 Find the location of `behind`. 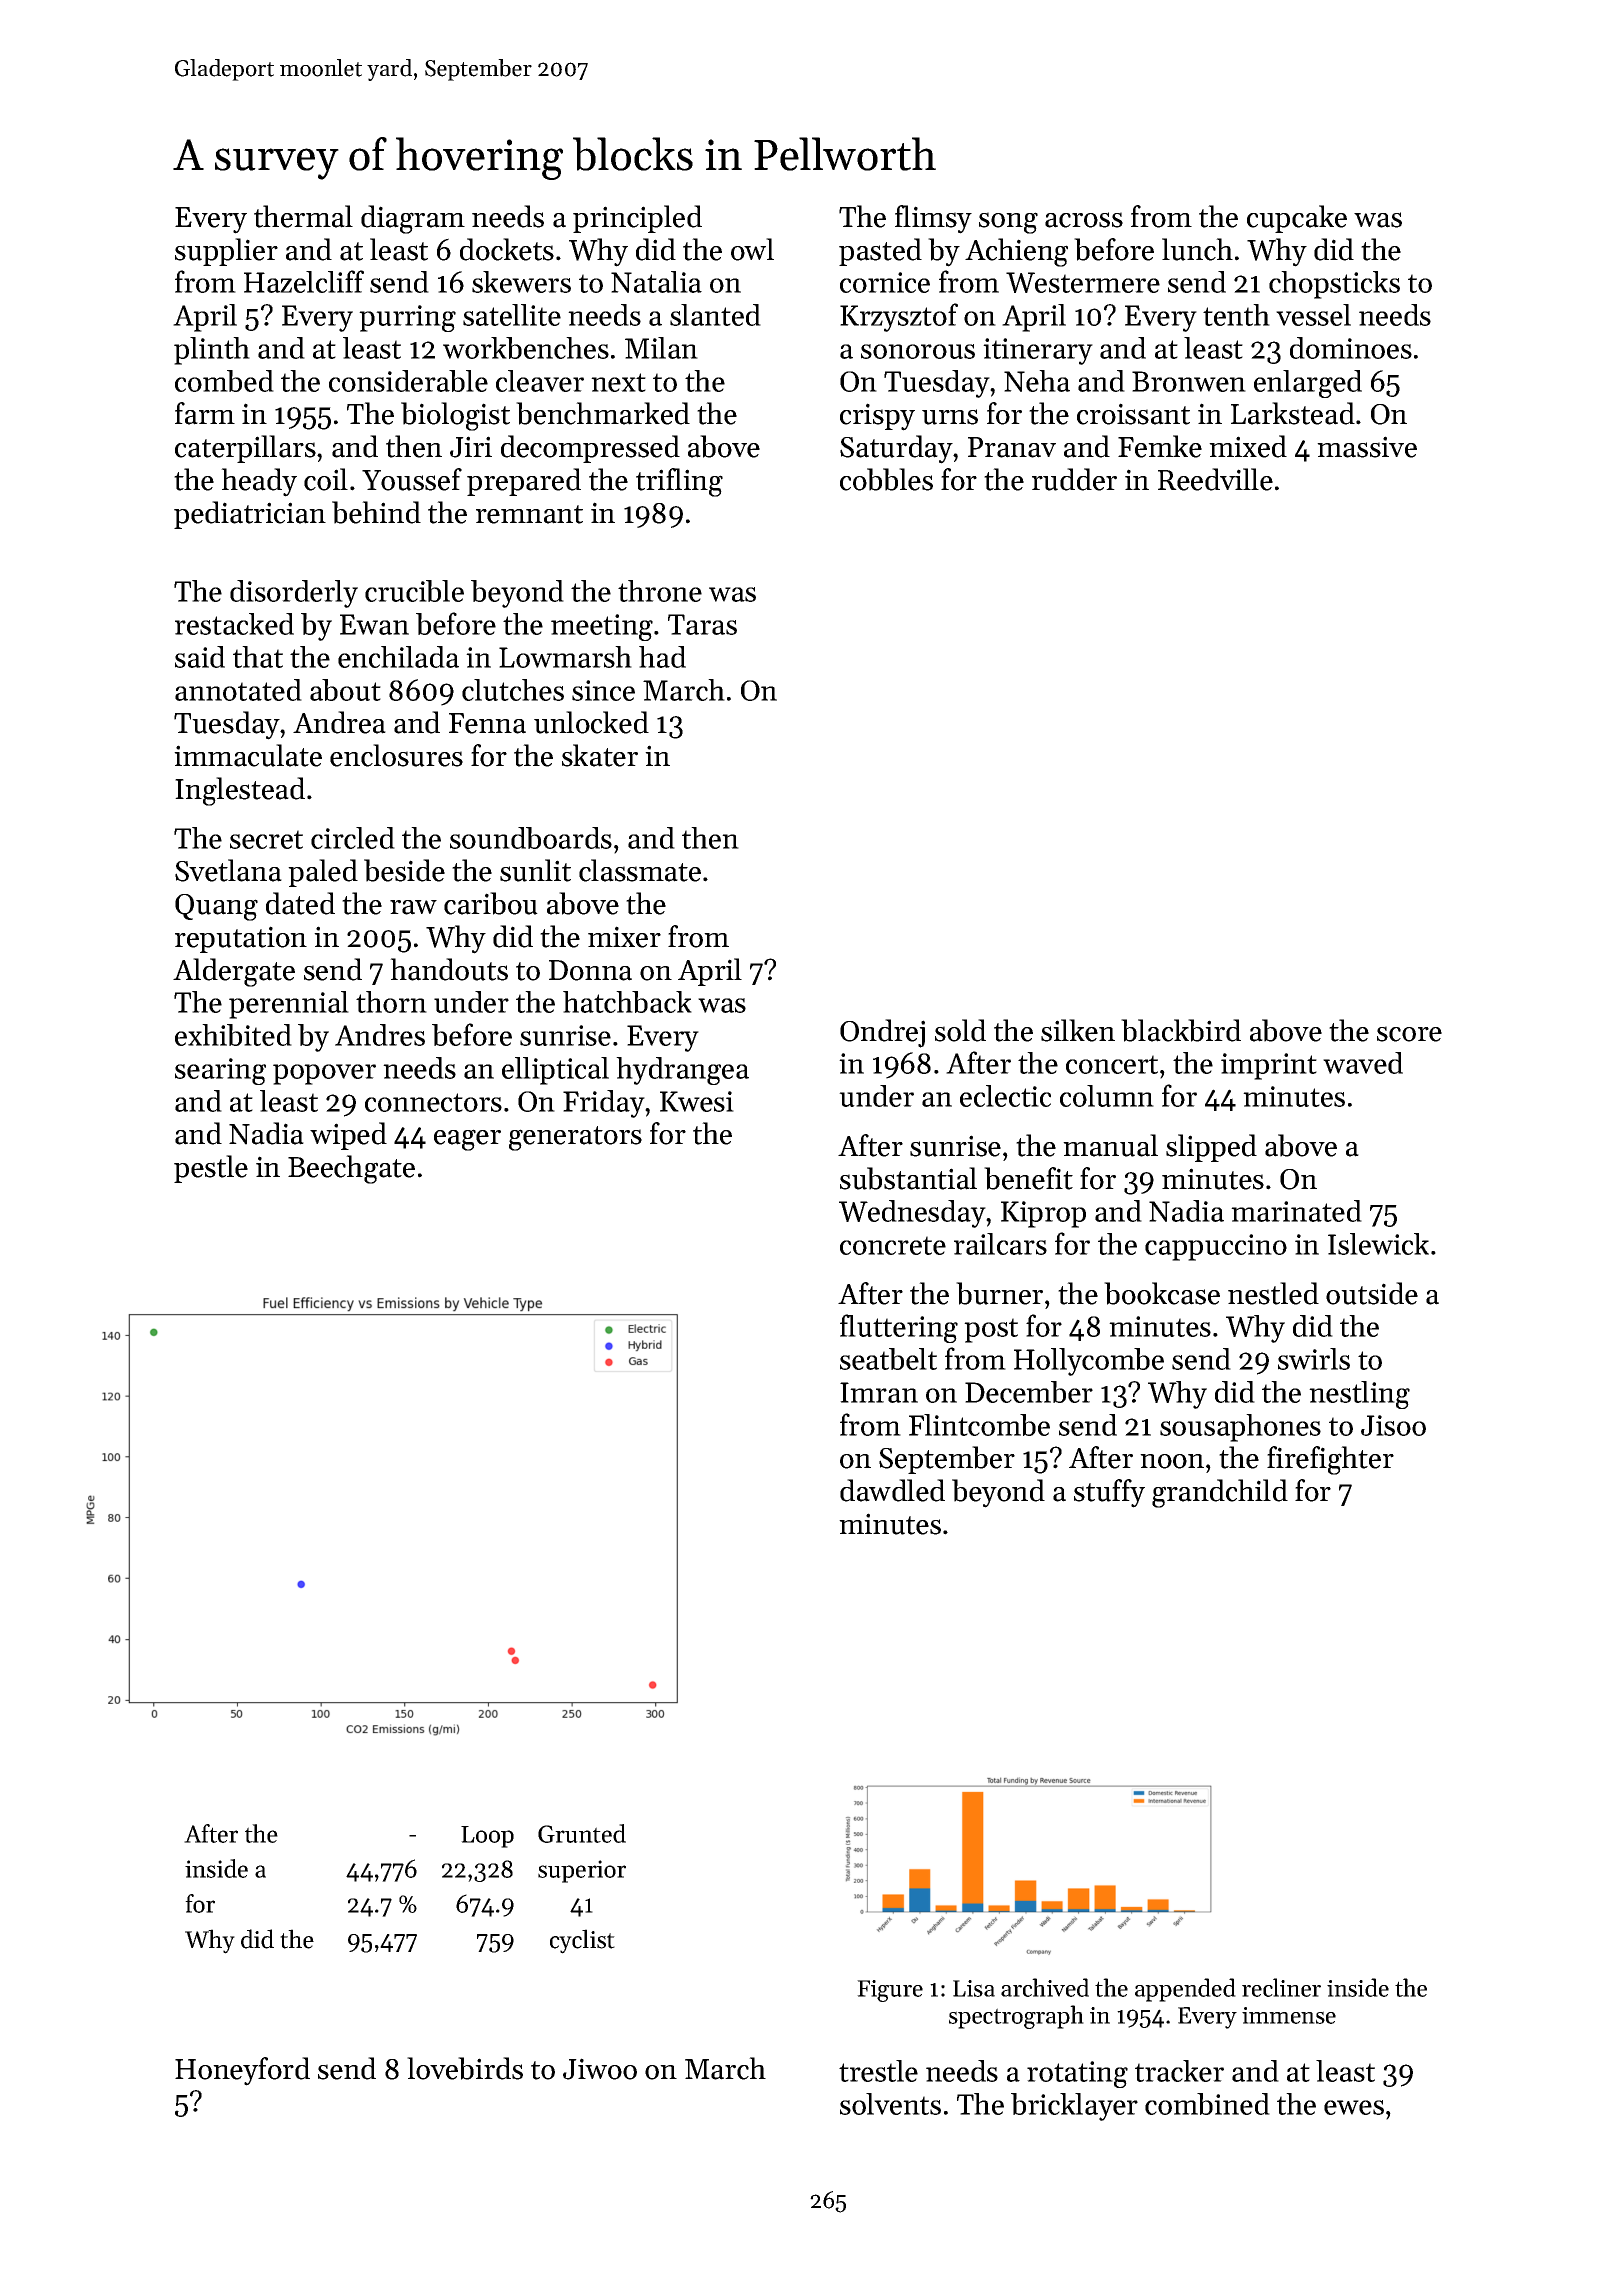

behind is located at coordinates (376, 512).
